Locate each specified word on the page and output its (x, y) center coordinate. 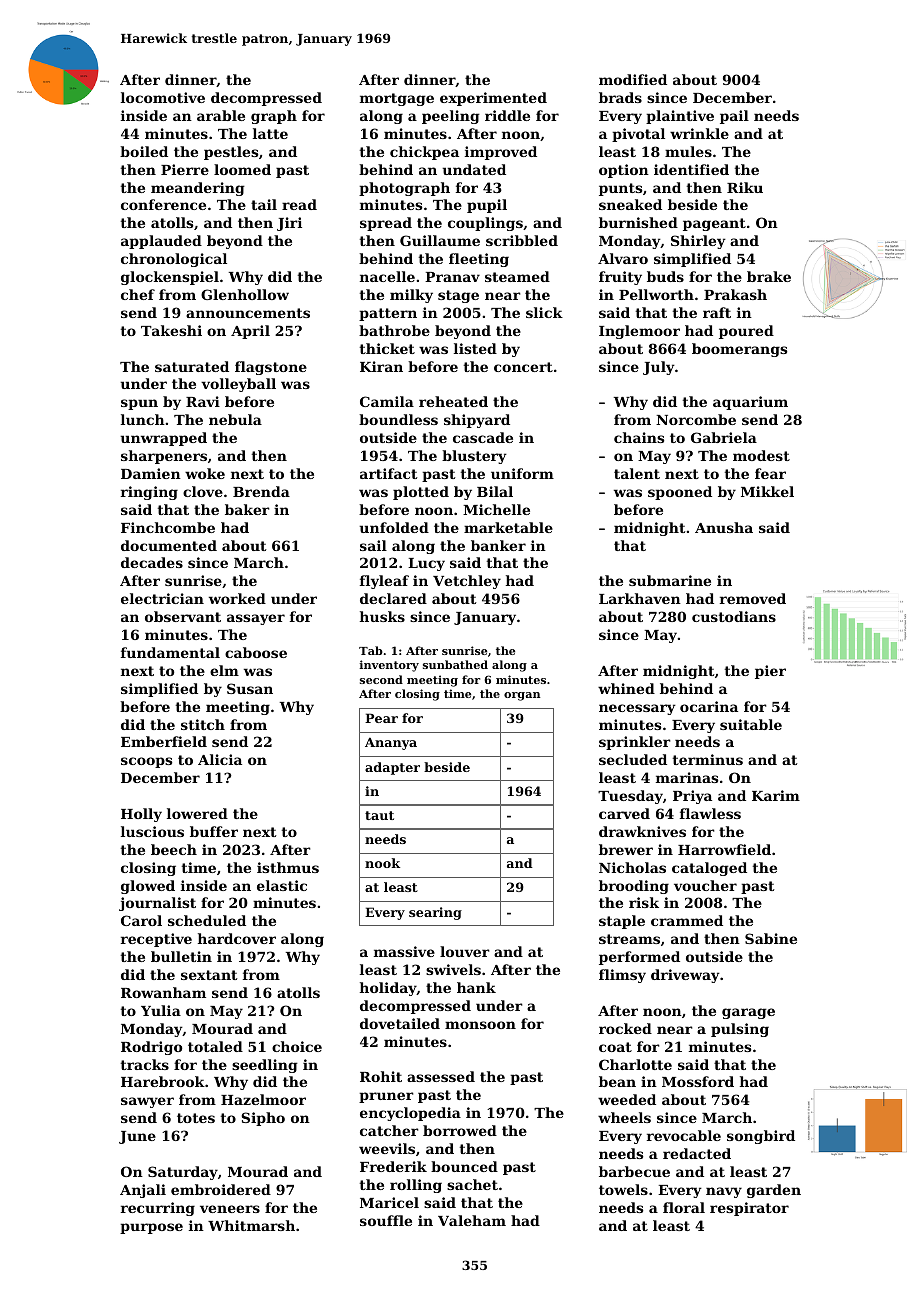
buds (665, 276)
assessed (441, 1076)
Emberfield (164, 741)
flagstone (271, 368)
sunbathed (455, 664)
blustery (474, 457)
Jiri (289, 224)
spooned (680, 493)
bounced (464, 1166)
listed (475, 348)
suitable (751, 724)
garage (748, 1013)
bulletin (181, 956)
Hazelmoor (263, 1099)
